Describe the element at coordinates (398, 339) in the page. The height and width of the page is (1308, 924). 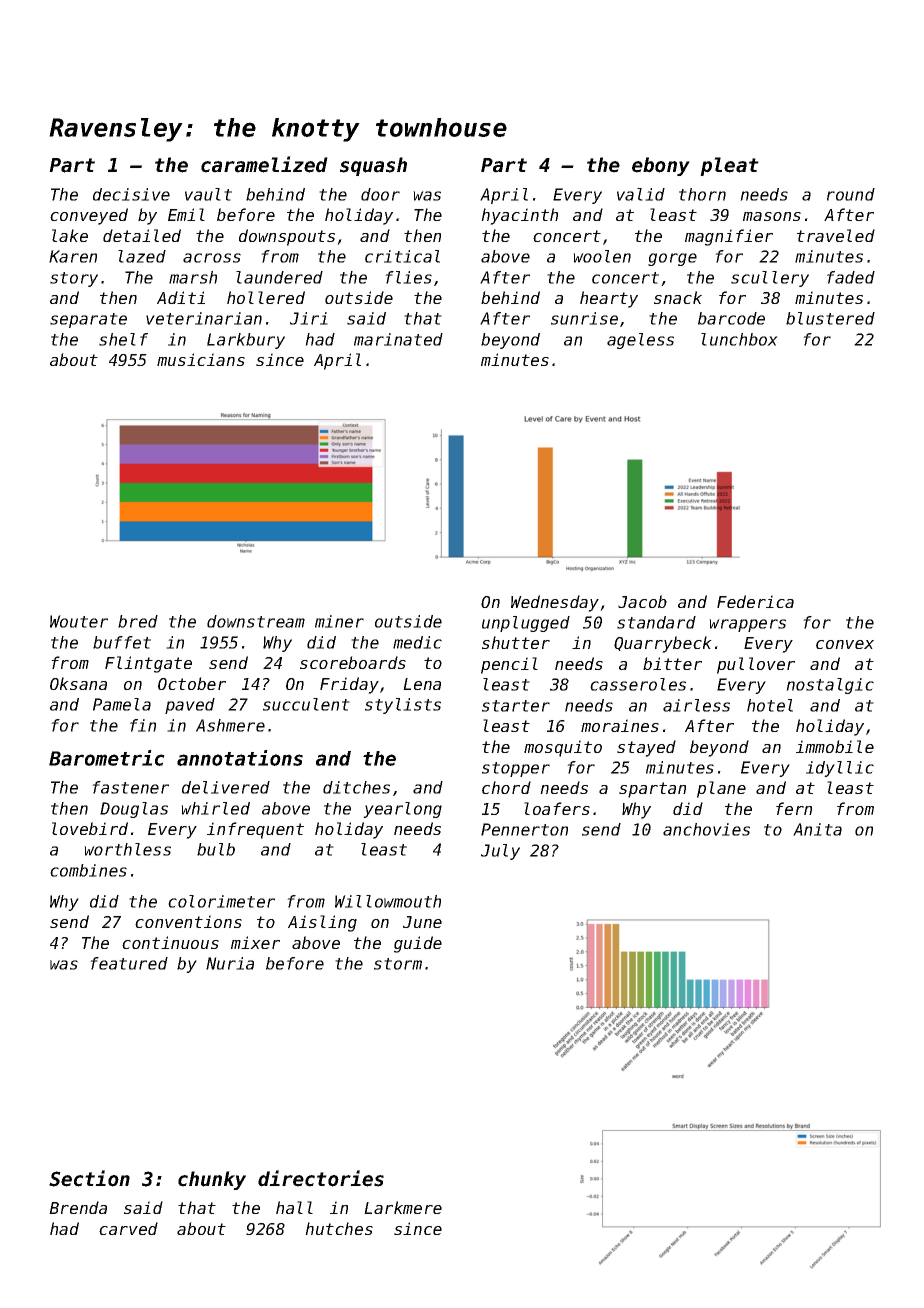
I see `marinated` at that location.
